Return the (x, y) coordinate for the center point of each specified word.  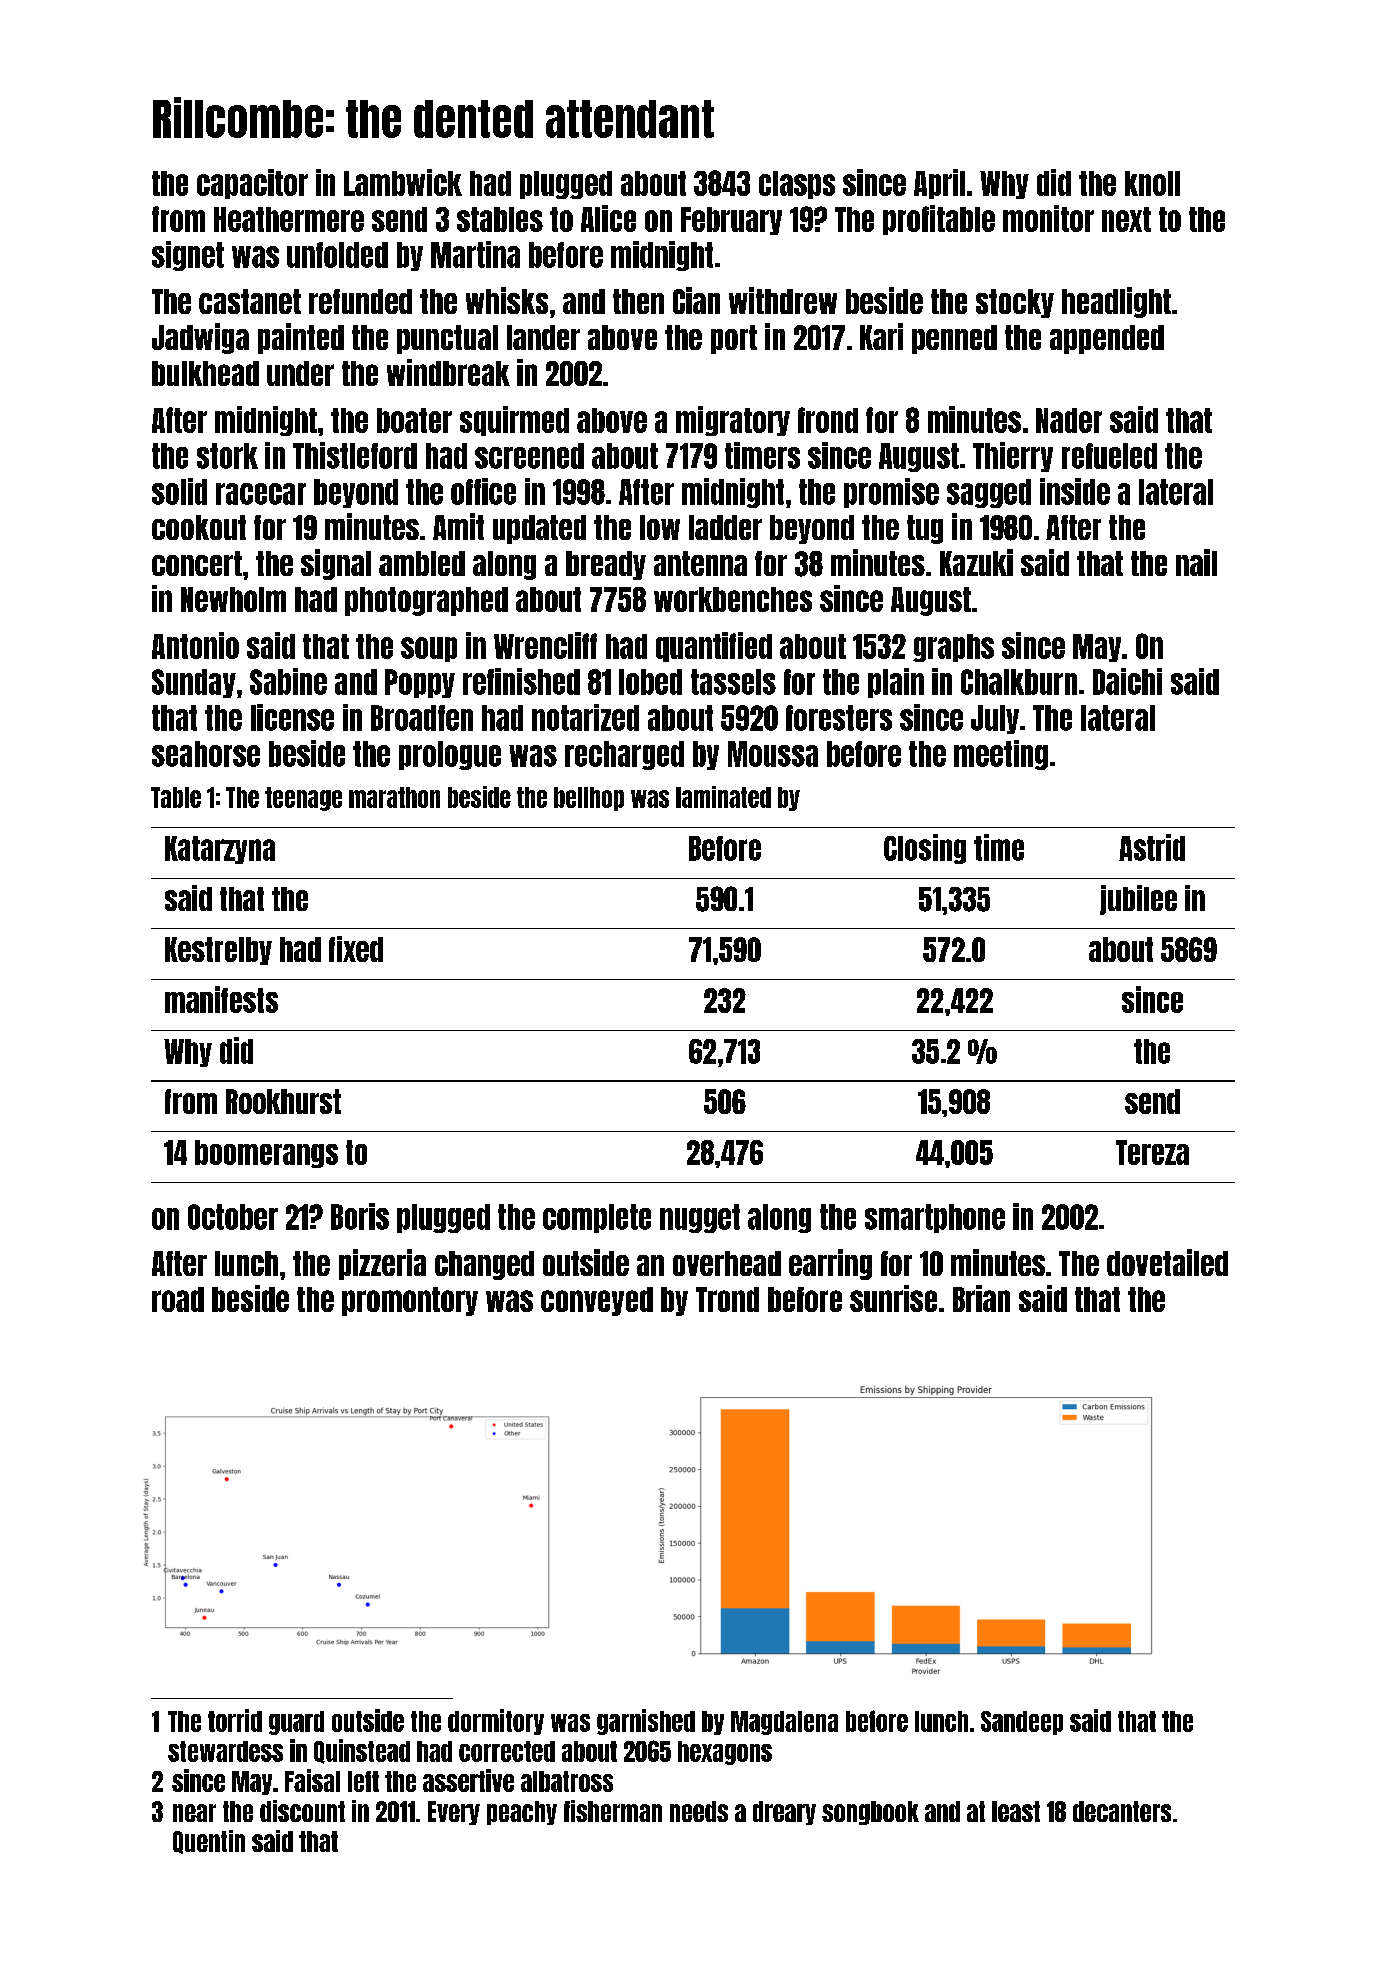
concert (197, 563)
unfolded (337, 255)
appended (1107, 339)
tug (925, 529)
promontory (410, 1301)
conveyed (597, 1301)
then (638, 301)
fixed (356, 949)
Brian (981, 1298)
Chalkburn (1019, 682)
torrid (235, 1720)
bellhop (589, 799)
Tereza (1152, 1152)
